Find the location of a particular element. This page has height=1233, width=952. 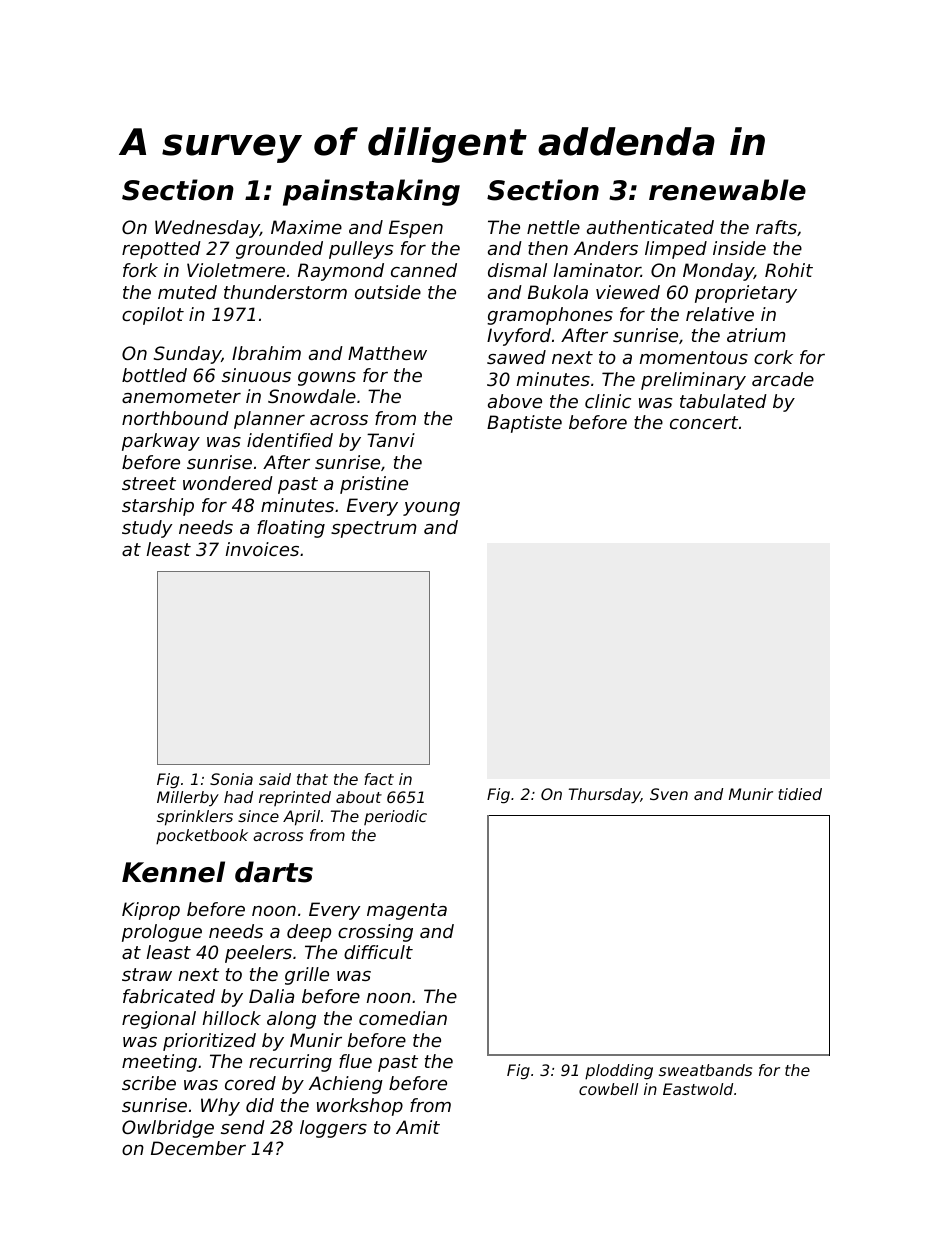

concert is located at coordinates (704, 422).
